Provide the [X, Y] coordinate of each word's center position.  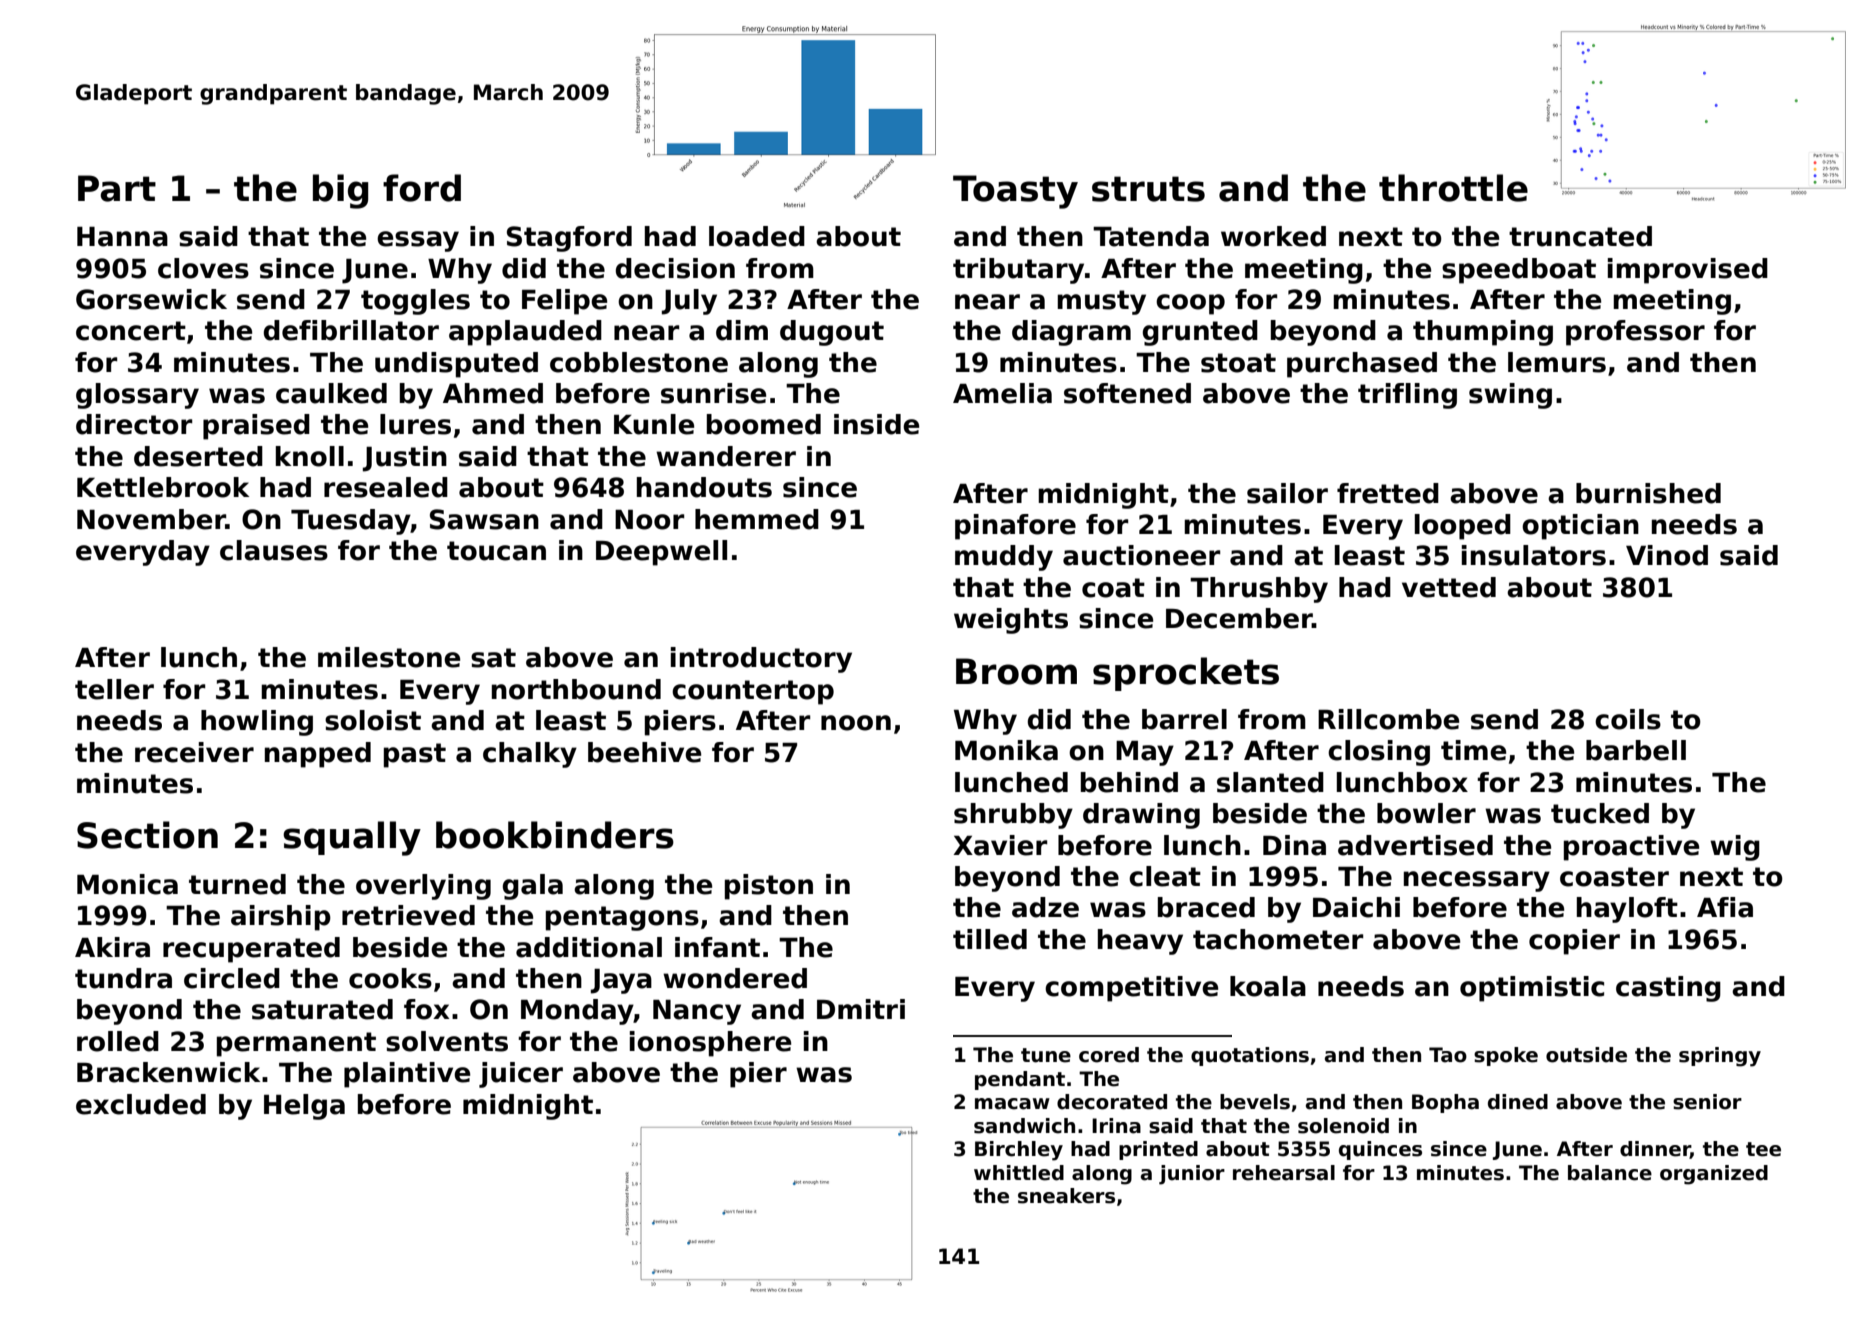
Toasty [1015, 192]
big [340, 191]
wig [1735, 848]
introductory [761, 660]
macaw [1012, 1104]
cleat [1165, 876]
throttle [1453, 188]
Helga [304, 1107]
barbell [1636, 750]
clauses [274, 550]
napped [318, 755]
